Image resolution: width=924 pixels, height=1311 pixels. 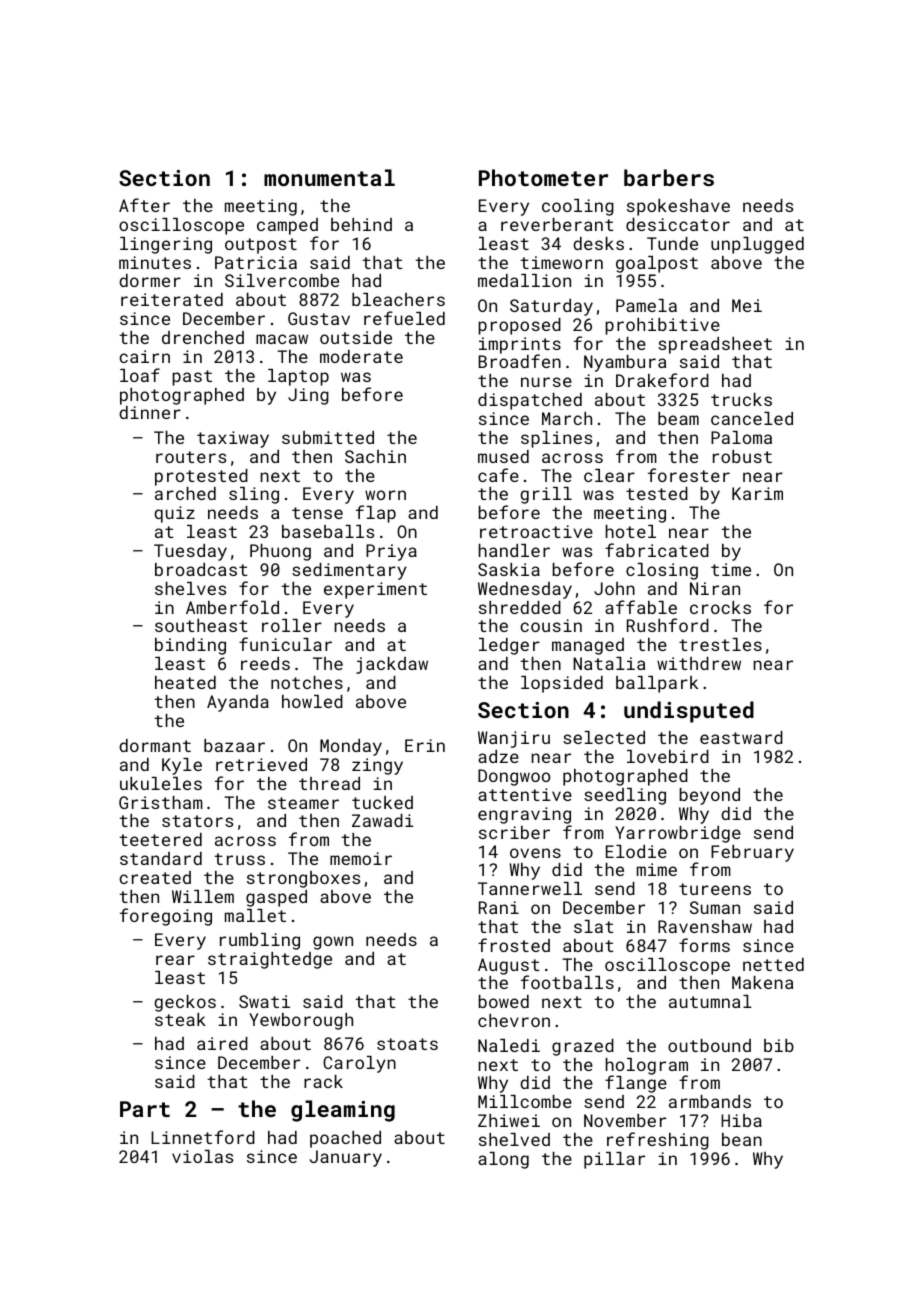 What do you see at coordinates (404, 318) in the screenshot?
I see `refueled` at bounding box center [404, 318].
